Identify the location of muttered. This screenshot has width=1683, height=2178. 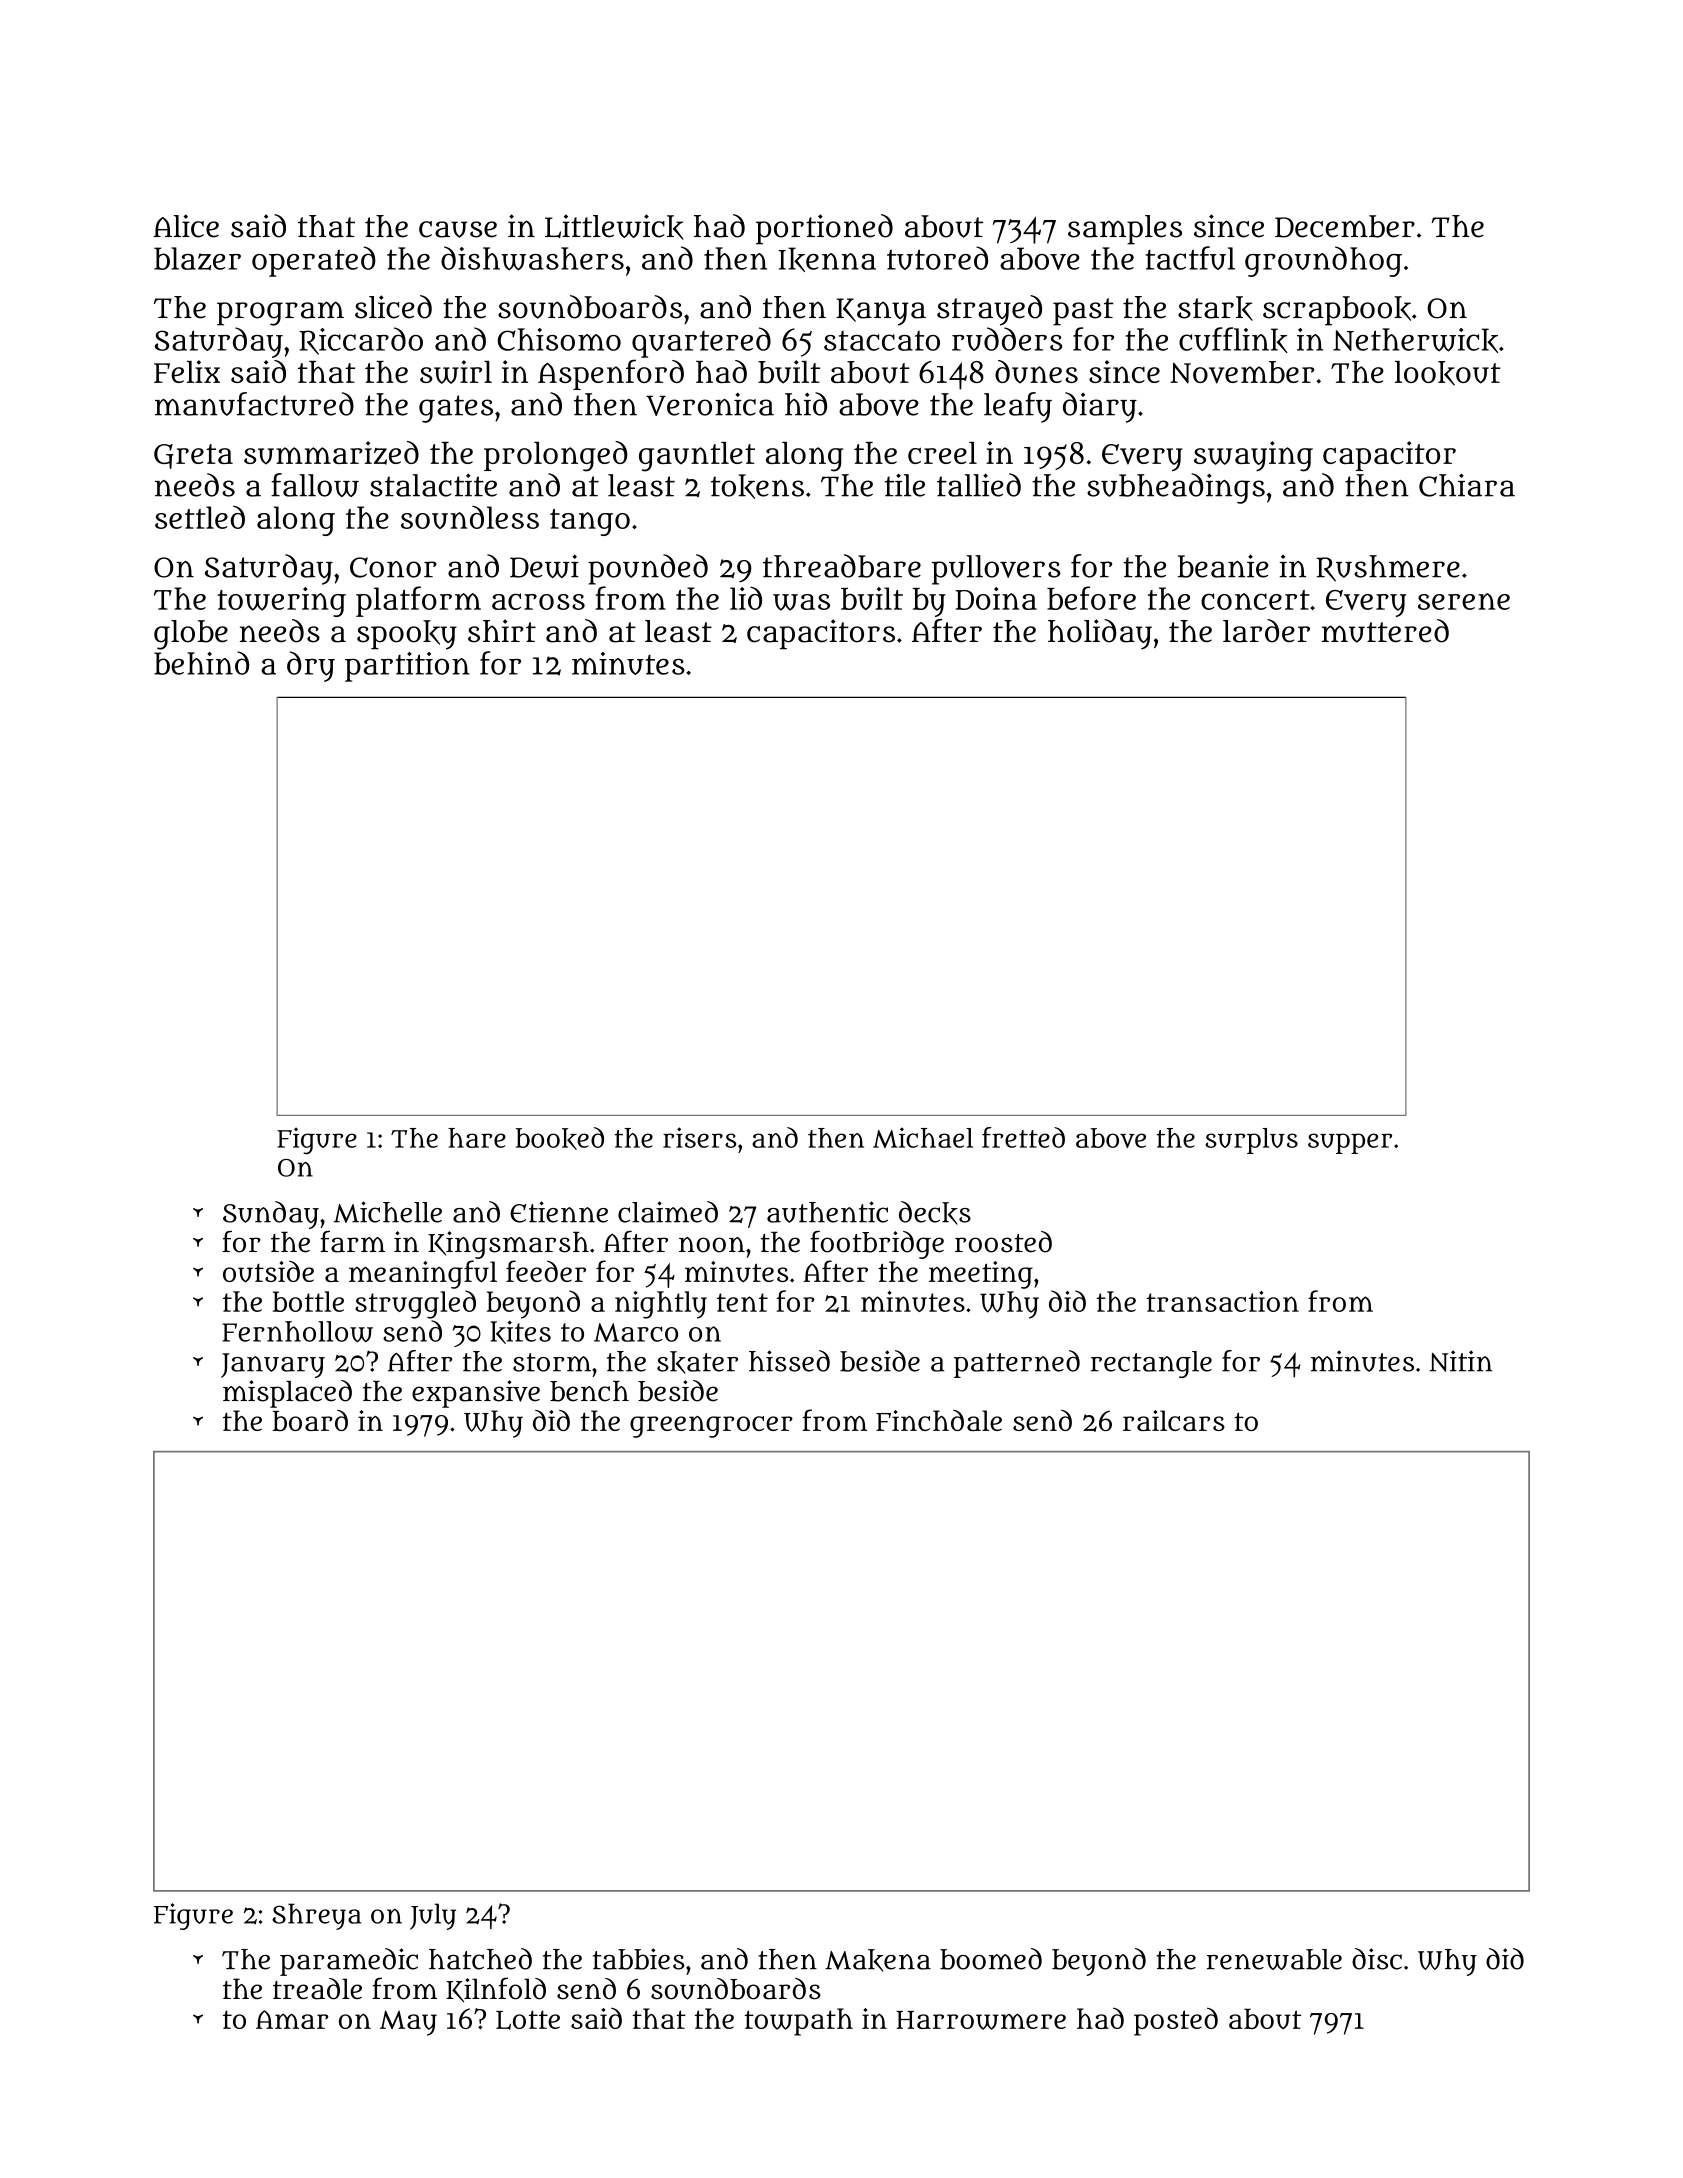
(1385, 631).
